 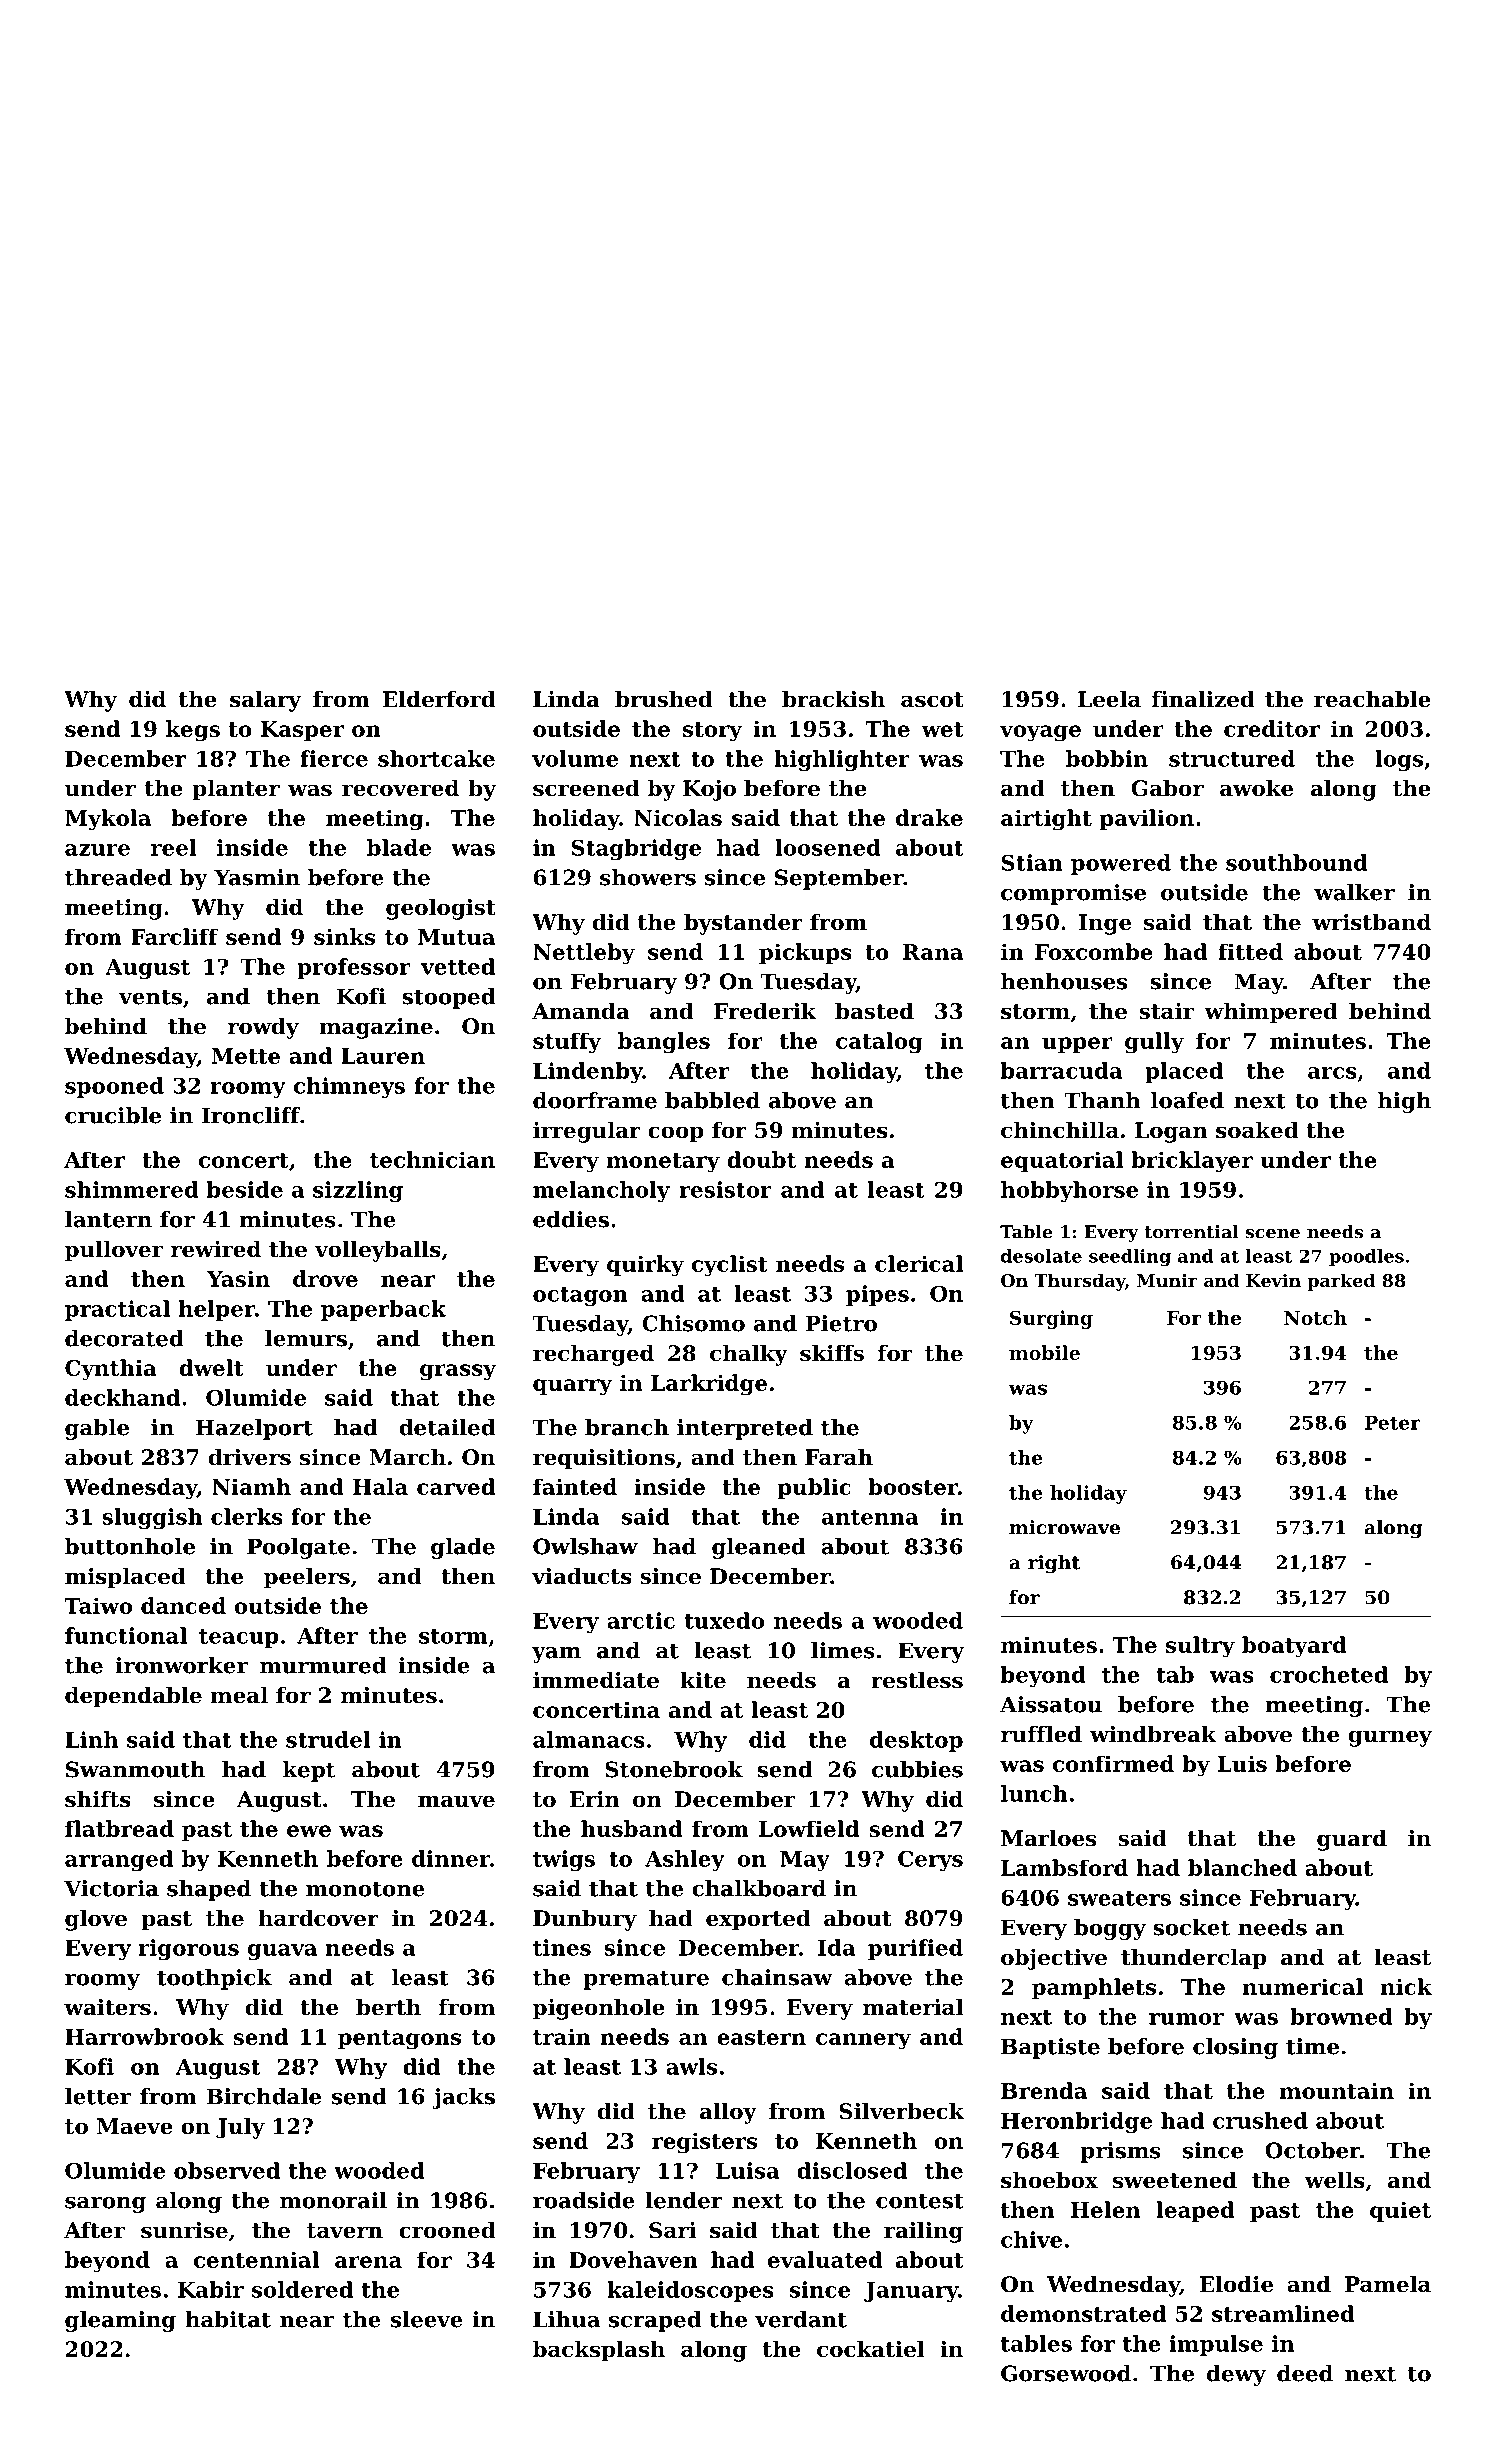 I want to click on quarry, so click(x=572, y=1387).
